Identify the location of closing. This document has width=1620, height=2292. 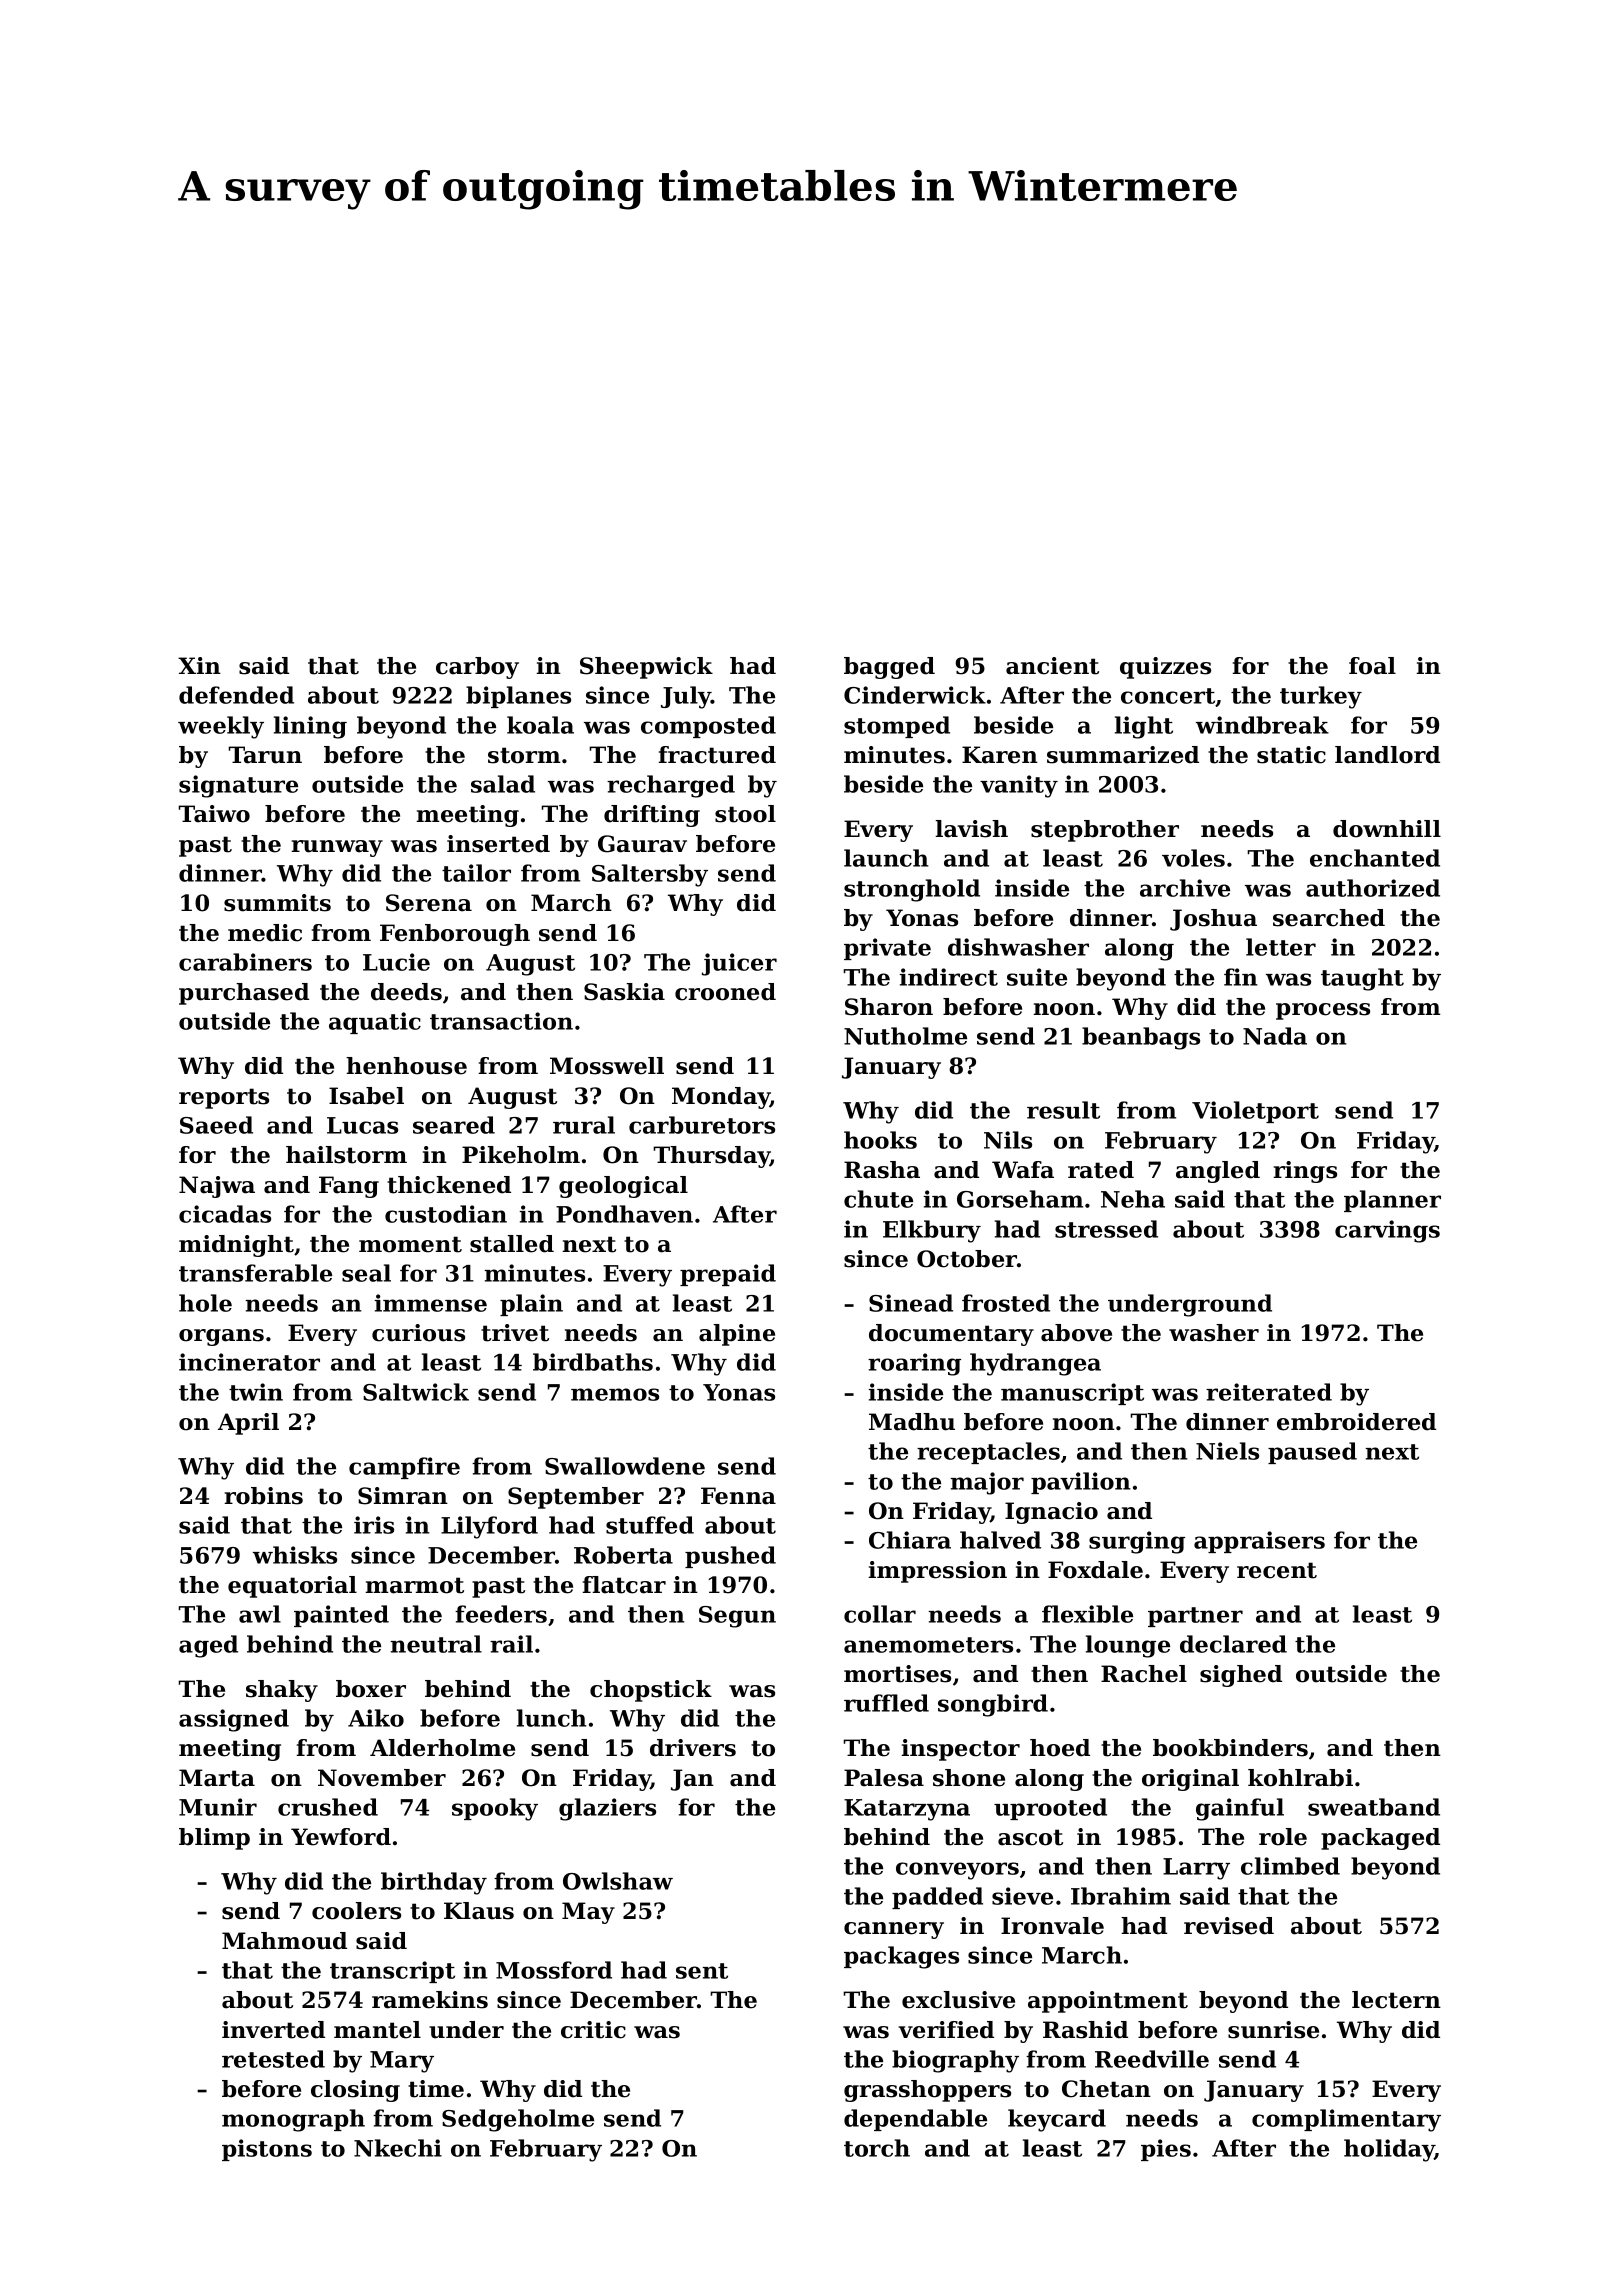
(355, 2091).
